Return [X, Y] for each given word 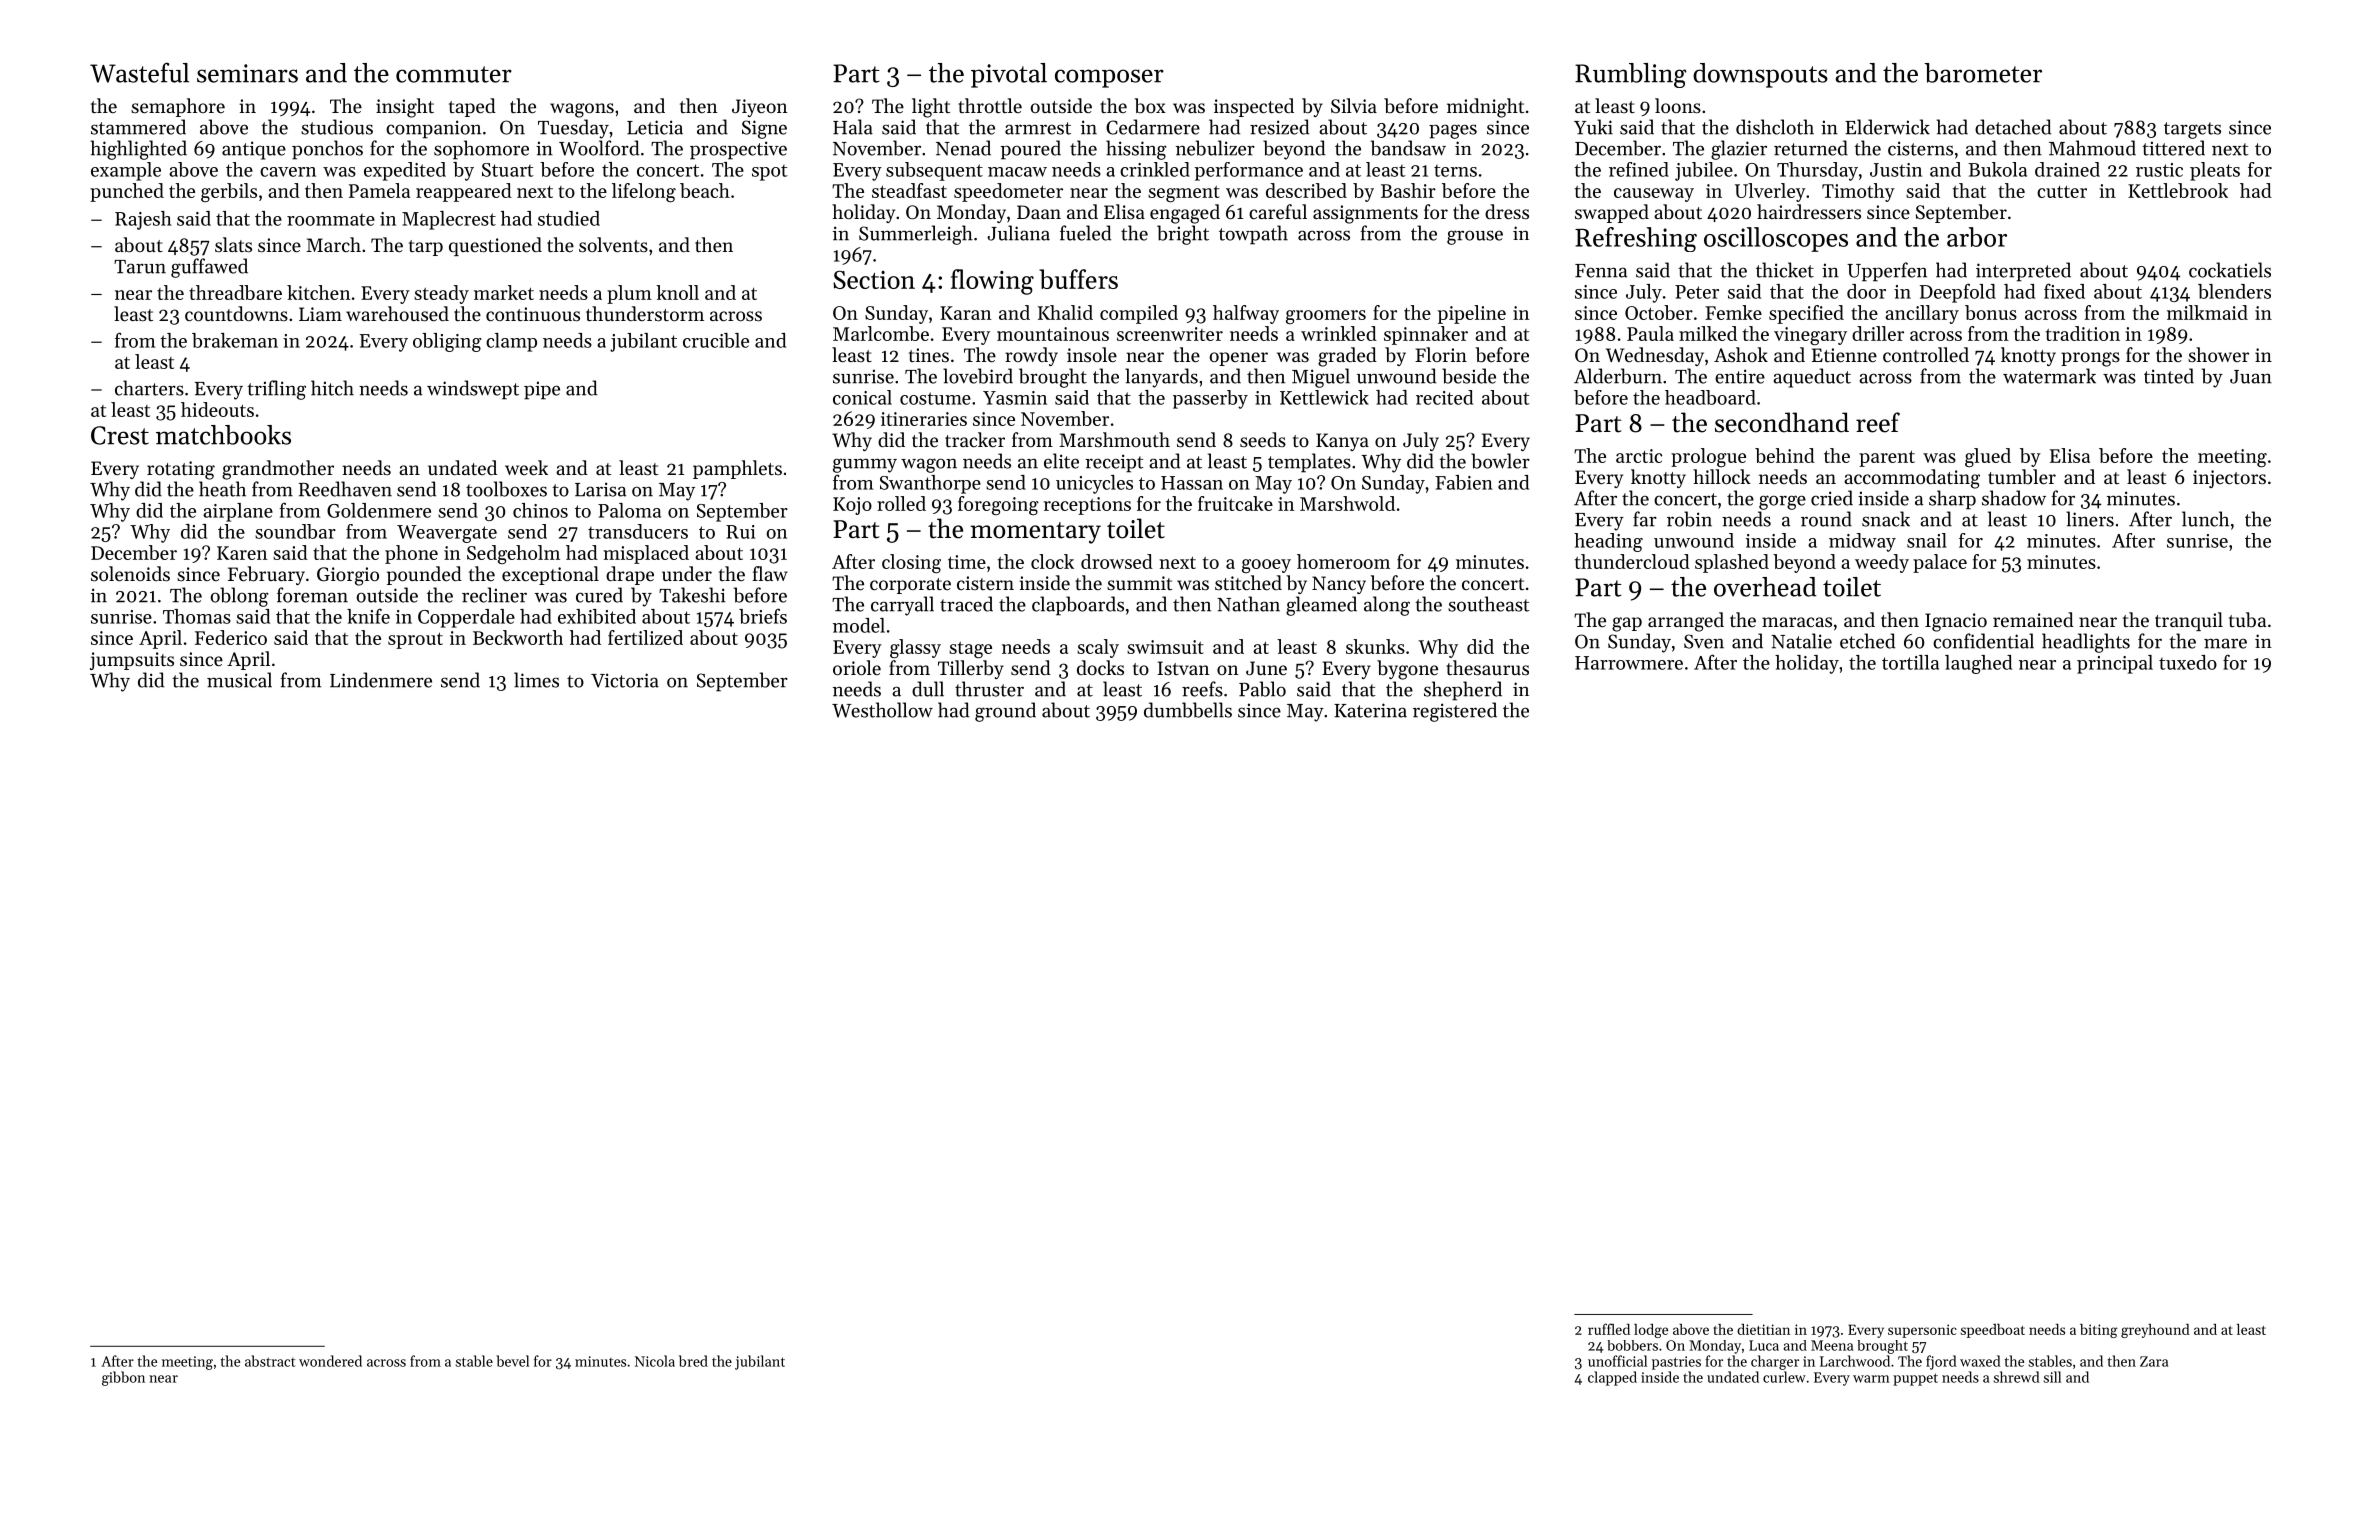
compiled [1139, 314]
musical [239, 680]
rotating [181, 470]
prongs [2090, 359]
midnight [1485, 108]
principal [2115, 664]
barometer [1983, 73]
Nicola [655, 1361]
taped [472, 107]
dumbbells [1188, 710]
